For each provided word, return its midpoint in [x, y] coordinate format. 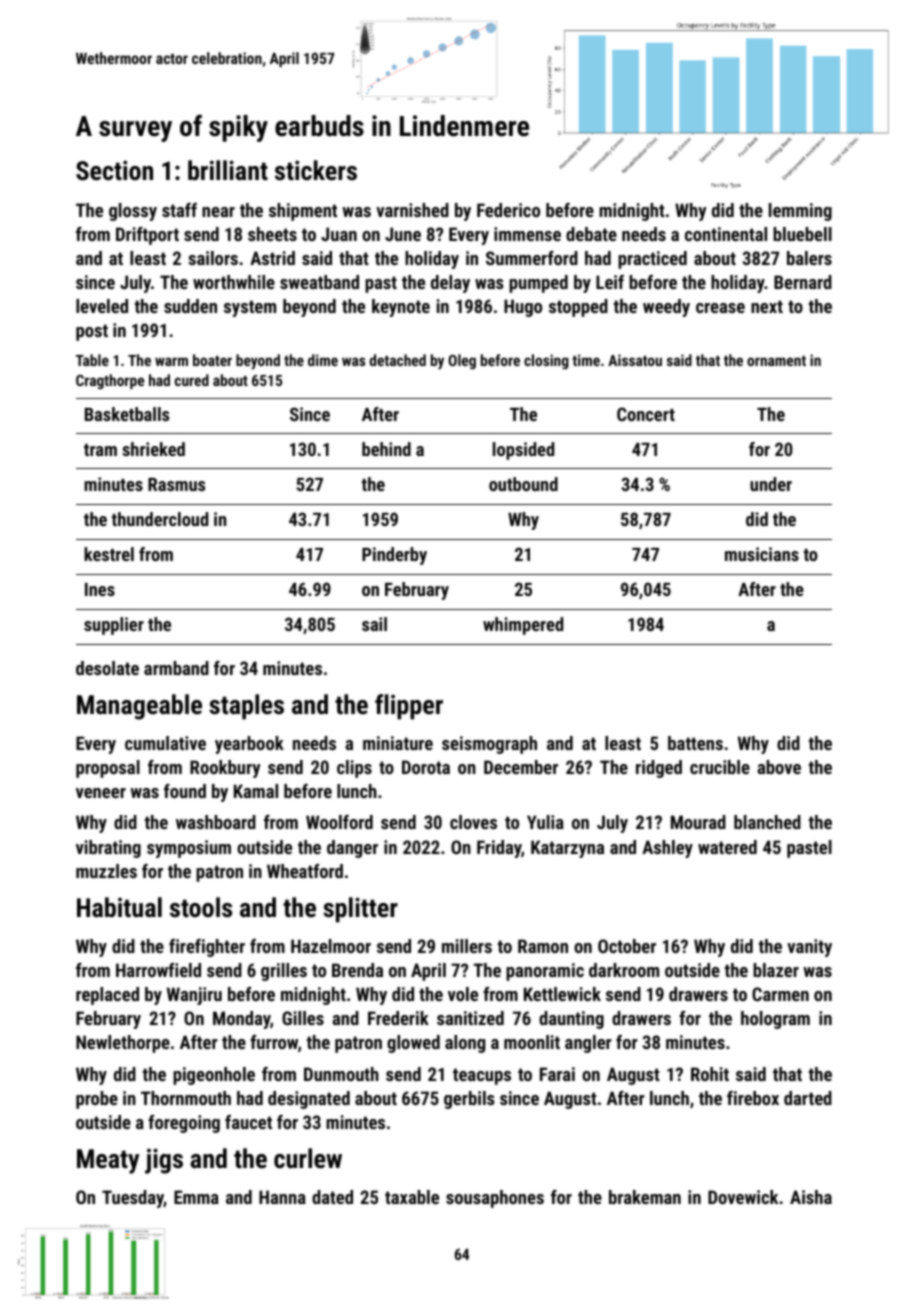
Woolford [339, 822]
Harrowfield [158, 970]
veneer [101, 793]
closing [546, 361]
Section [114, 170]
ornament [776, 361]
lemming [800, 212]
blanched [767, 822]
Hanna [282, 1197]
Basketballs [127, 414]
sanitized [470, 1018]
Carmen [780, 994]
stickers [316, 170]
